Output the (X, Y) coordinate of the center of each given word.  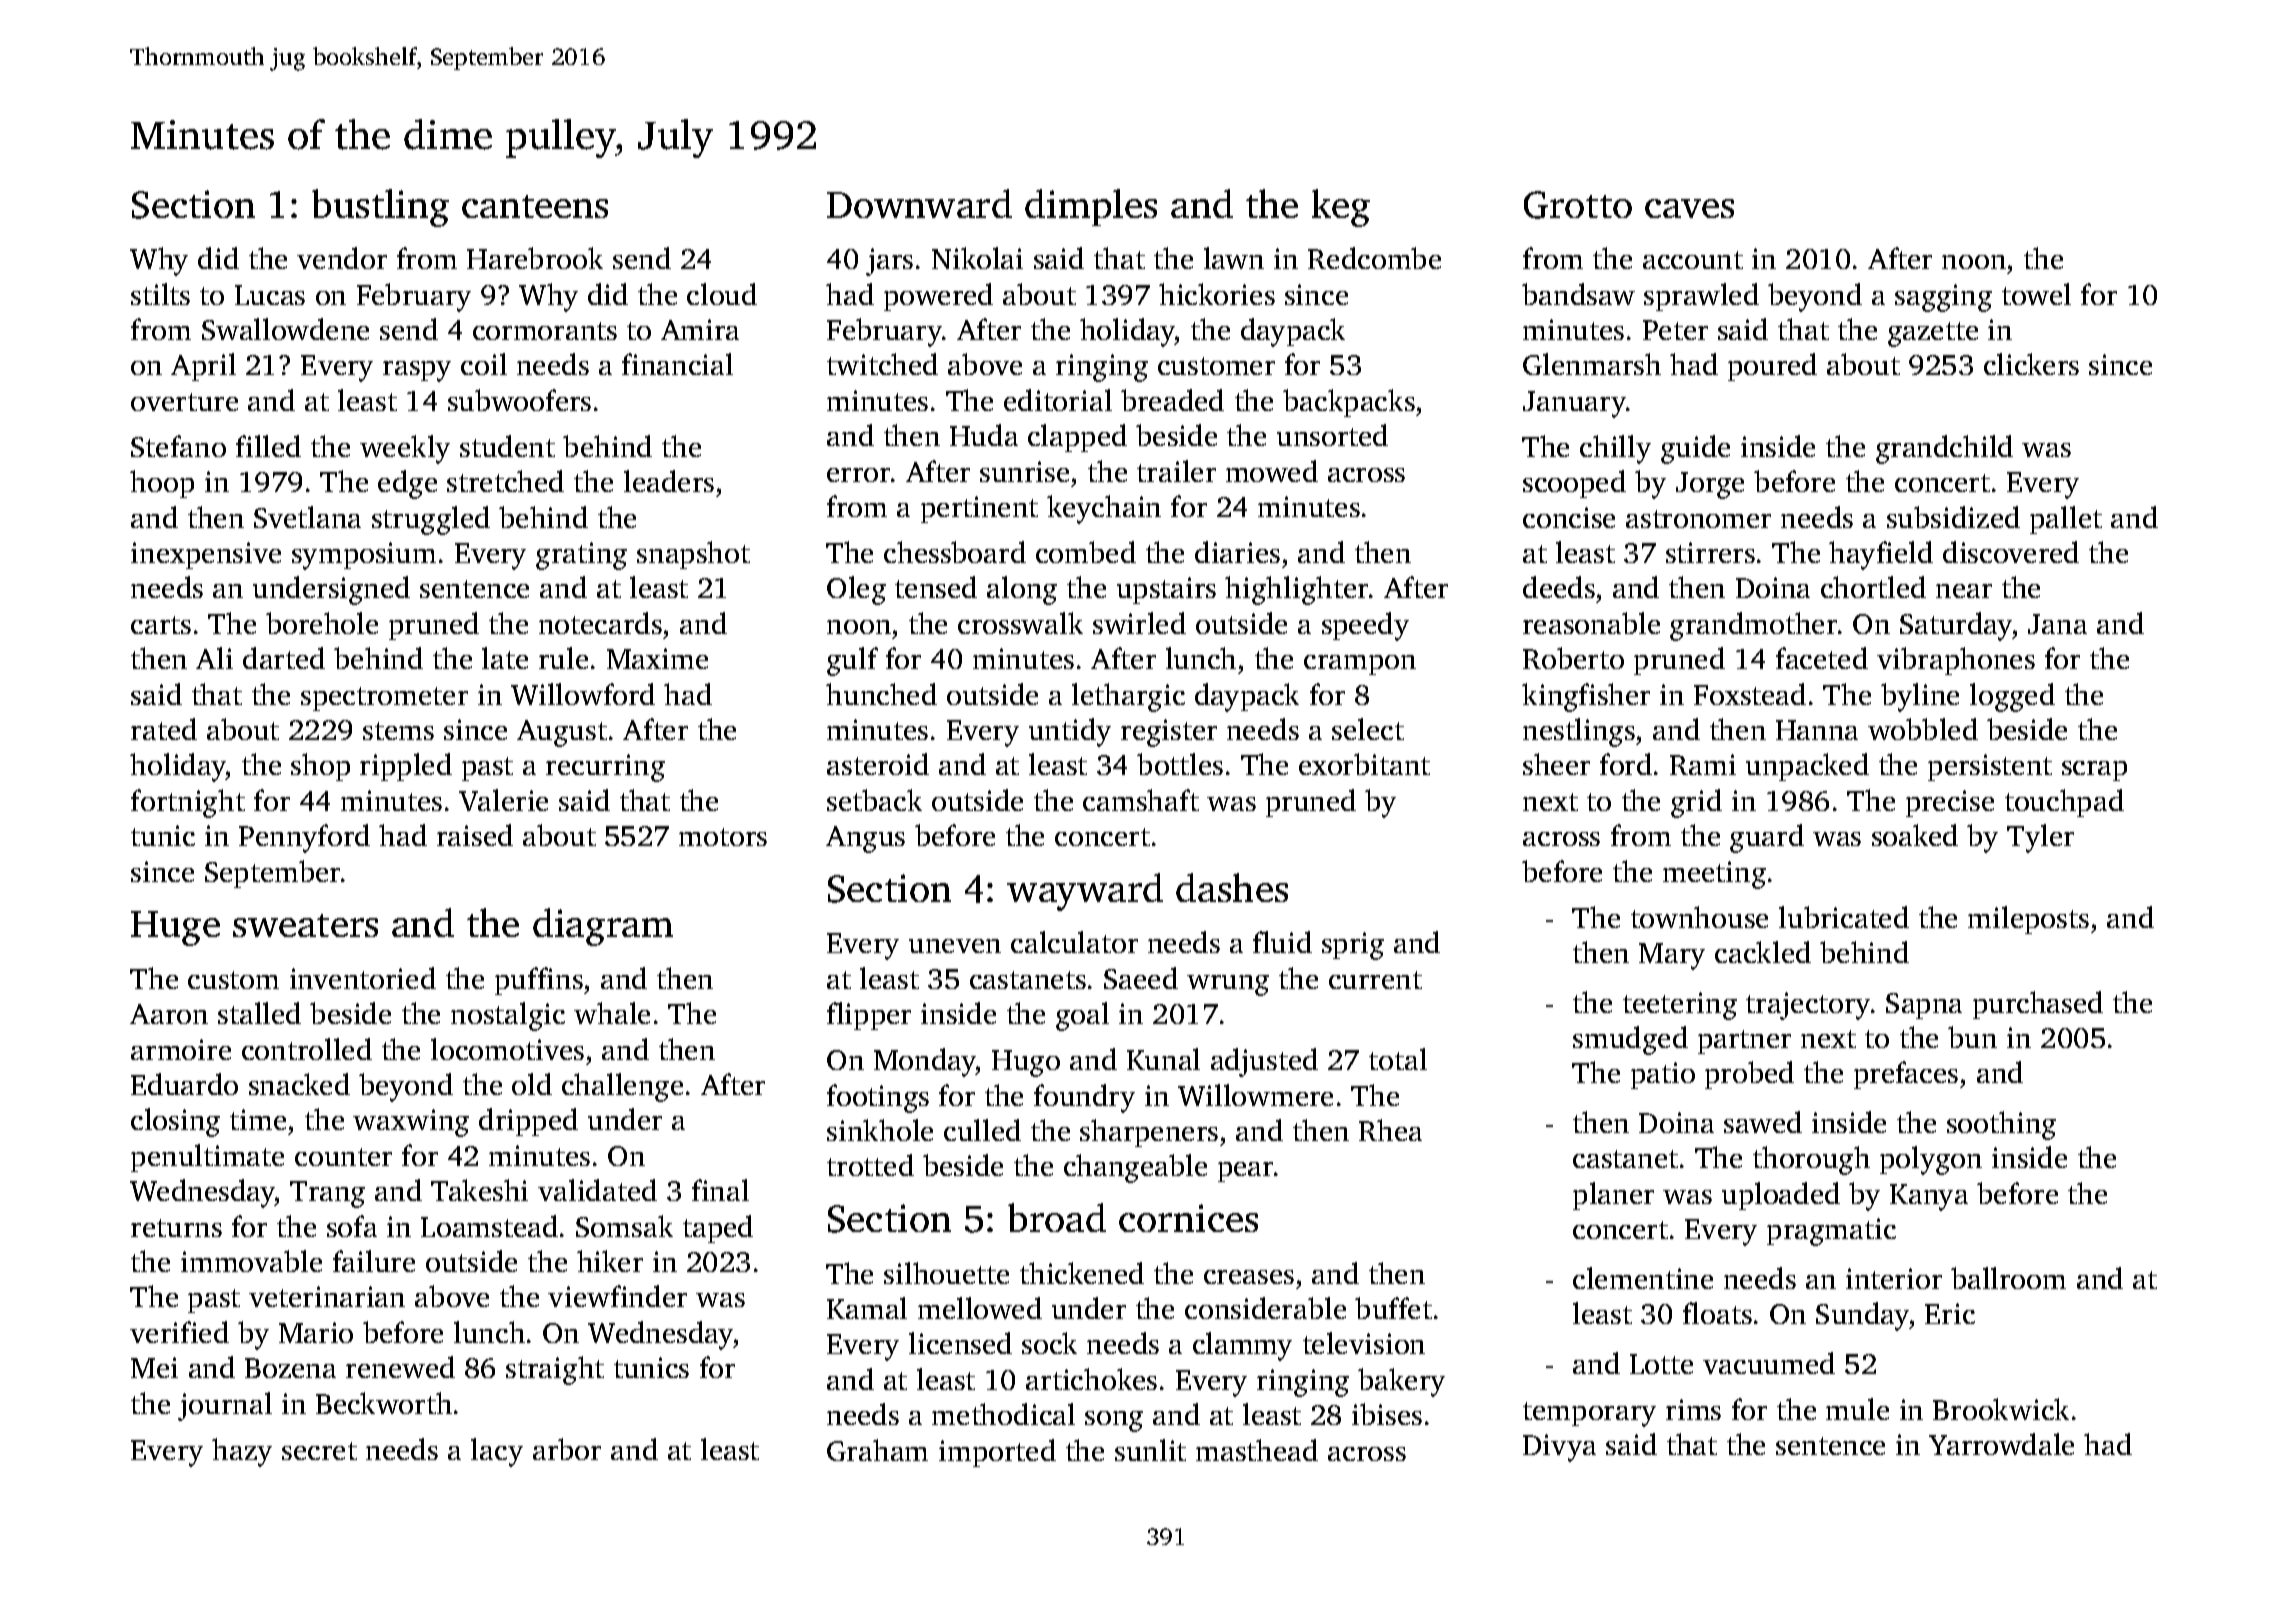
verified (179, 1332)
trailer (1176, 471)
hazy (242, 1452)
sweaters (305, 925)
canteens (535, 206)
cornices (1188, 1218)
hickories (1217, 294)
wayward (1085, 892)
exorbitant (1364, 764)
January (1574, 404)
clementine (1643, 1278)
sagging (1943, 298)
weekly (405, 449)
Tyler (2040, 838)
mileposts (2028, 920)
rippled (406, 767)
